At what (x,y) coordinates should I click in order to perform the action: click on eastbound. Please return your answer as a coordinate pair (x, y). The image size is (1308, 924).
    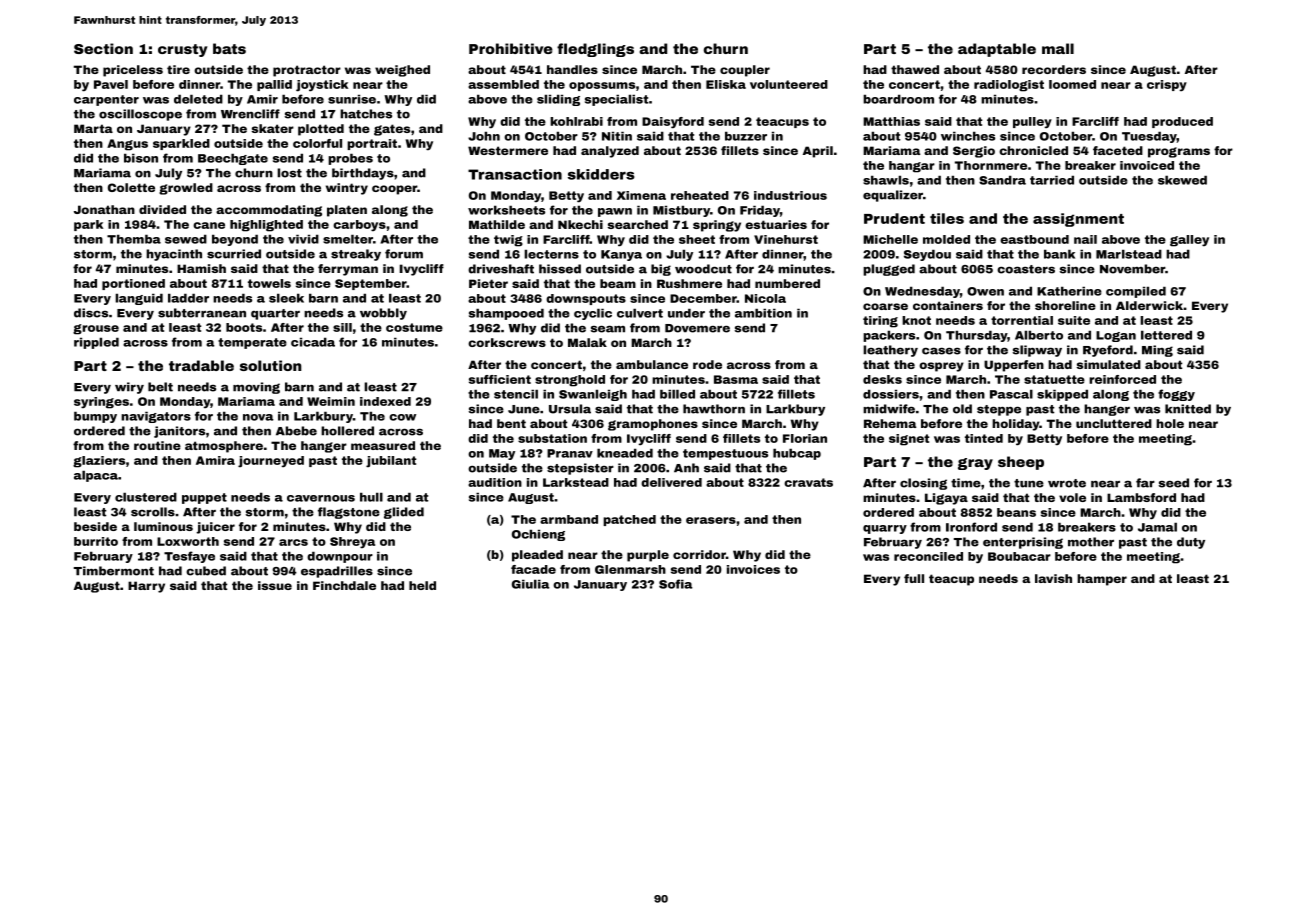
    Looking at the image, I should click on (1034, 239).
